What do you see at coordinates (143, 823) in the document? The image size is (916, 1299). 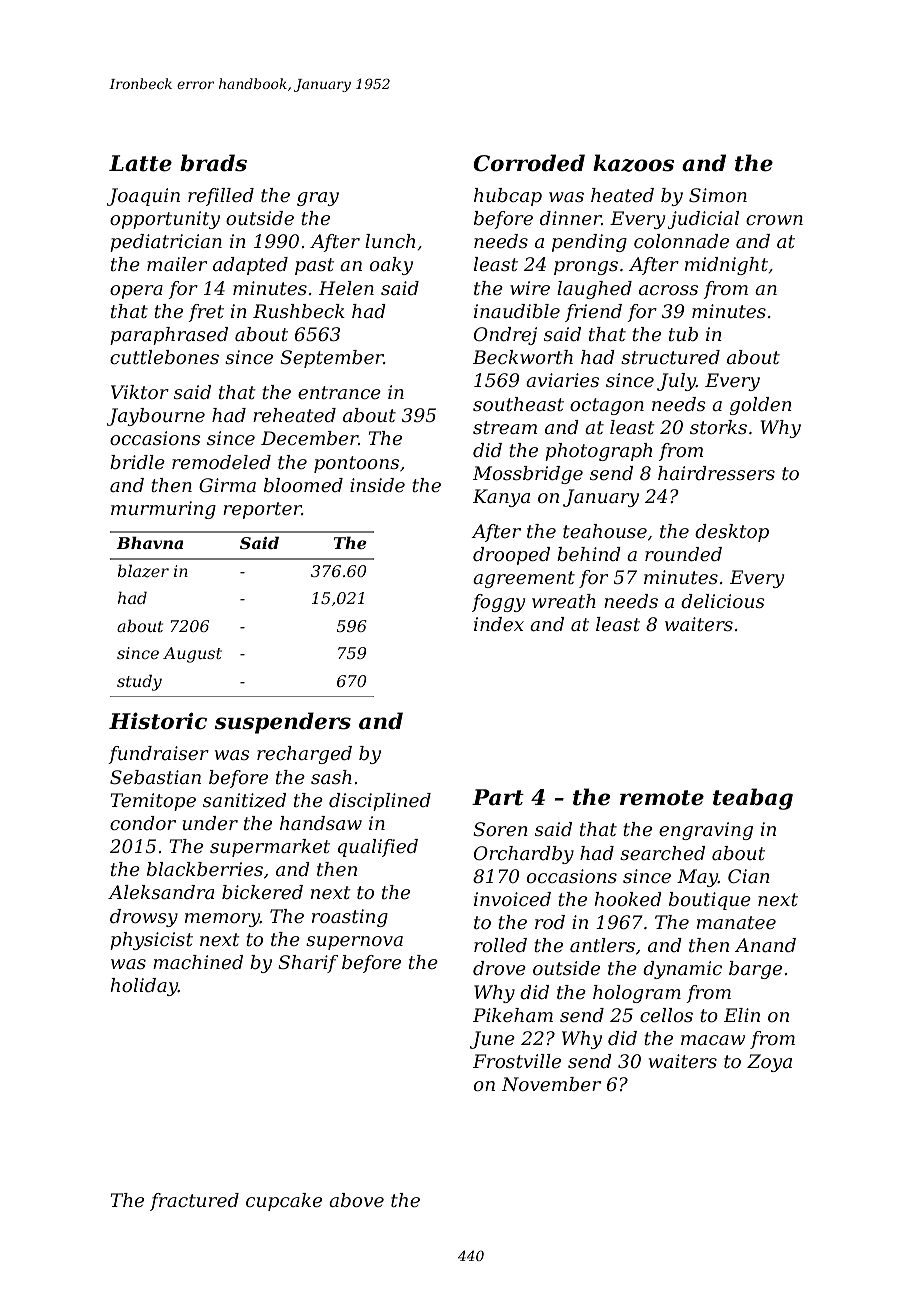 I see `condor` at bounding box center [143, 823].
